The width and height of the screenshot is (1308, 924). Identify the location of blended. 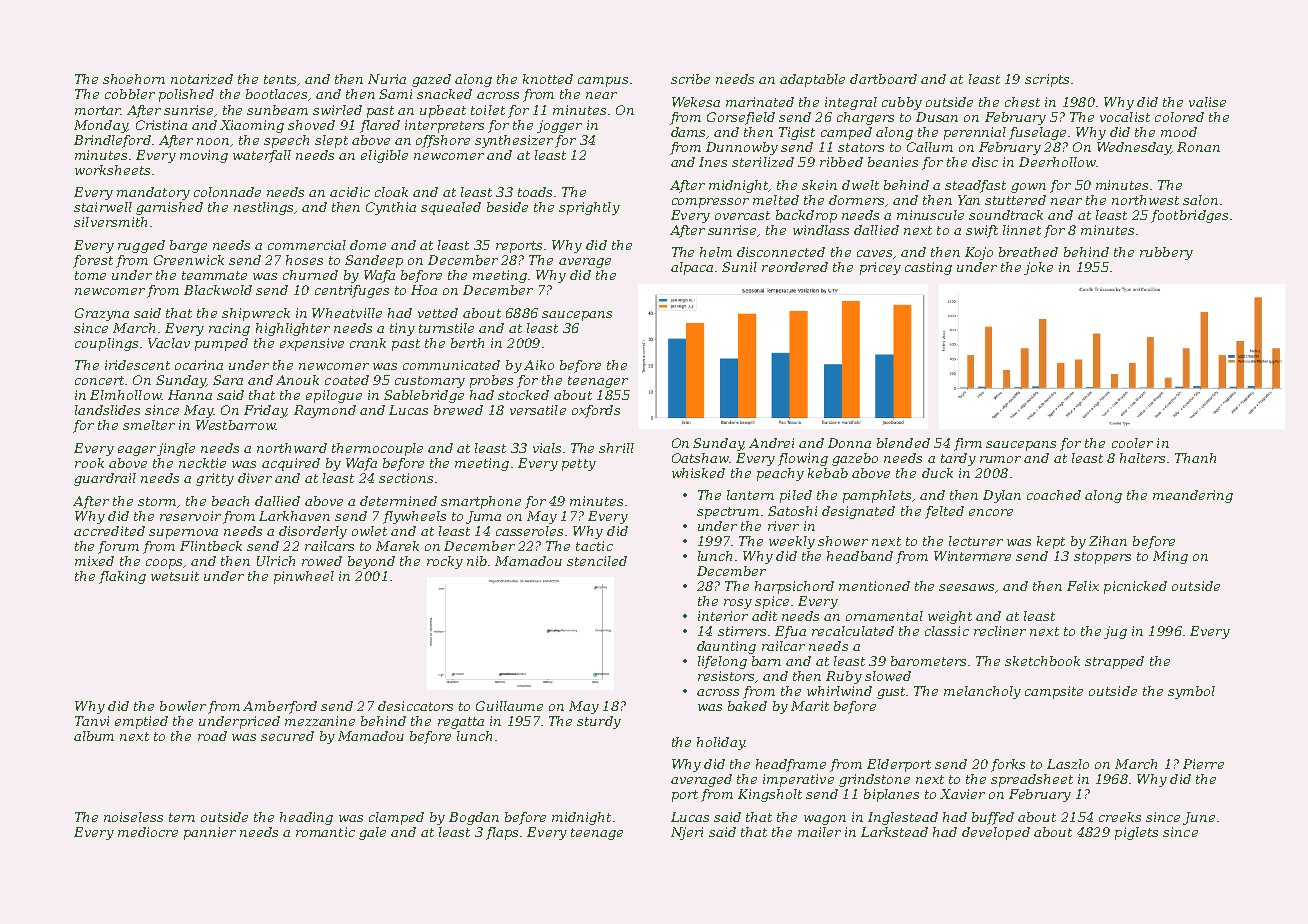
(903, 443).
